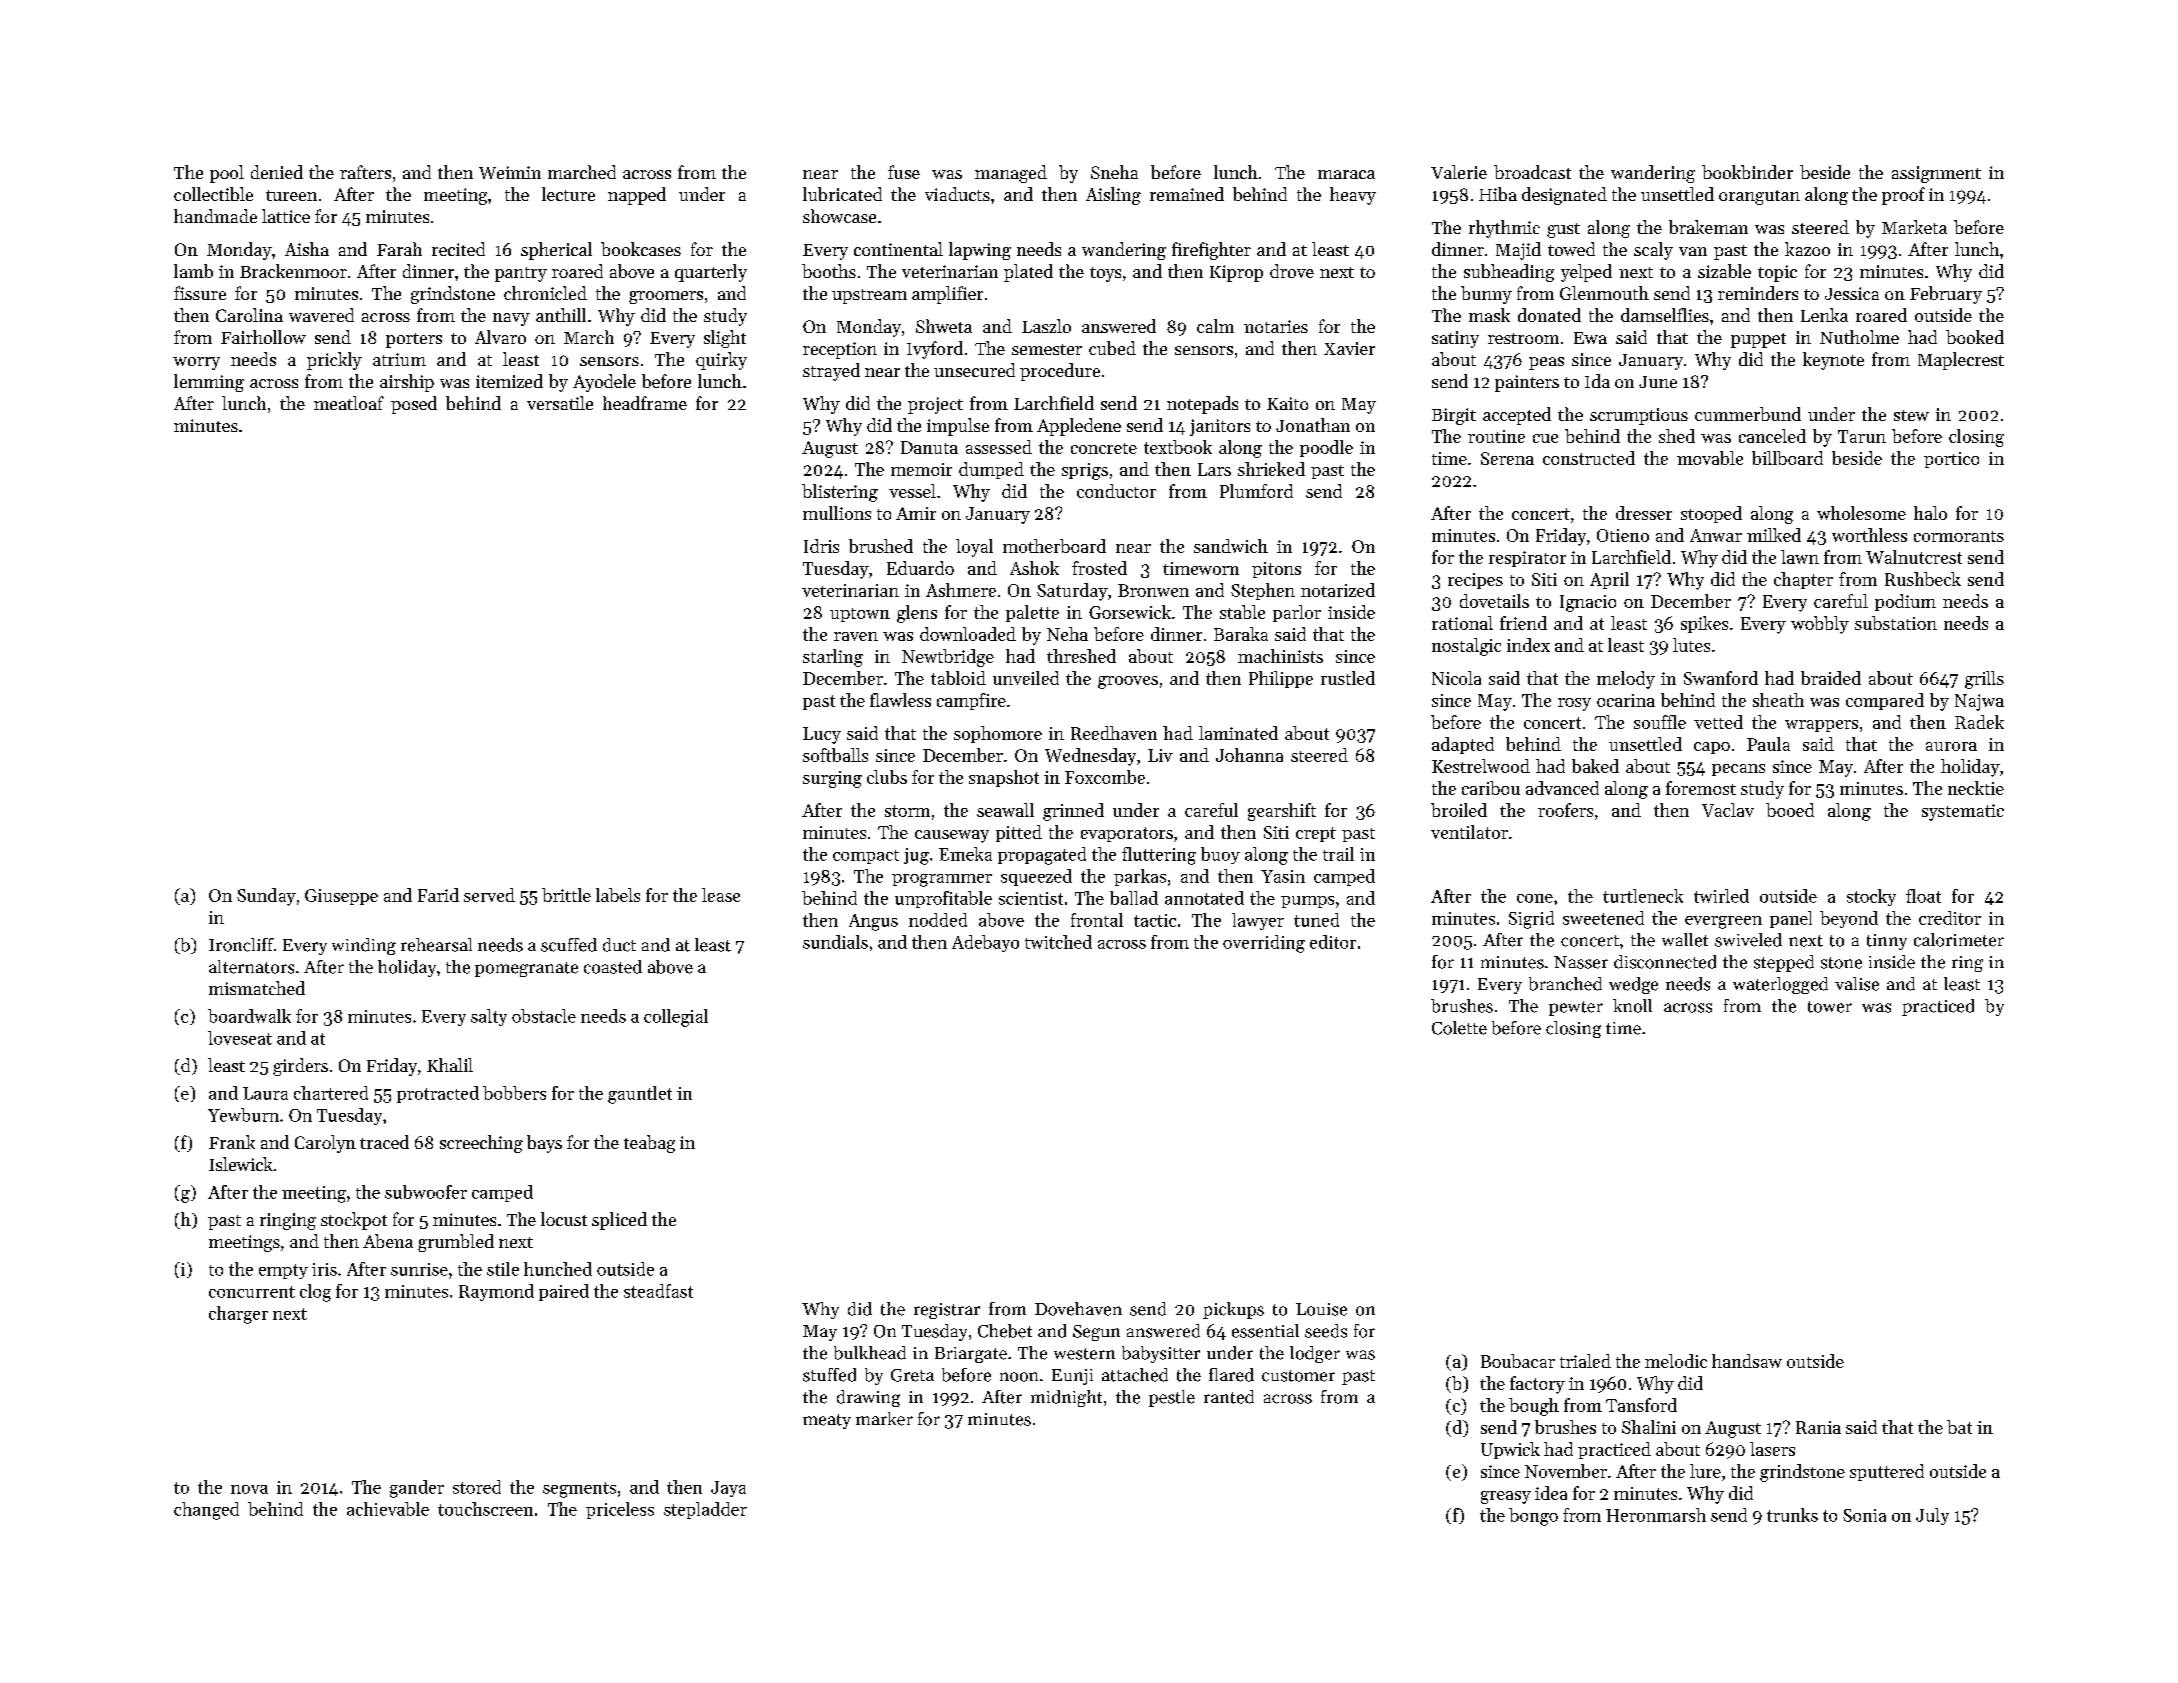  I want to click on maraca, so click(1346, 174).
